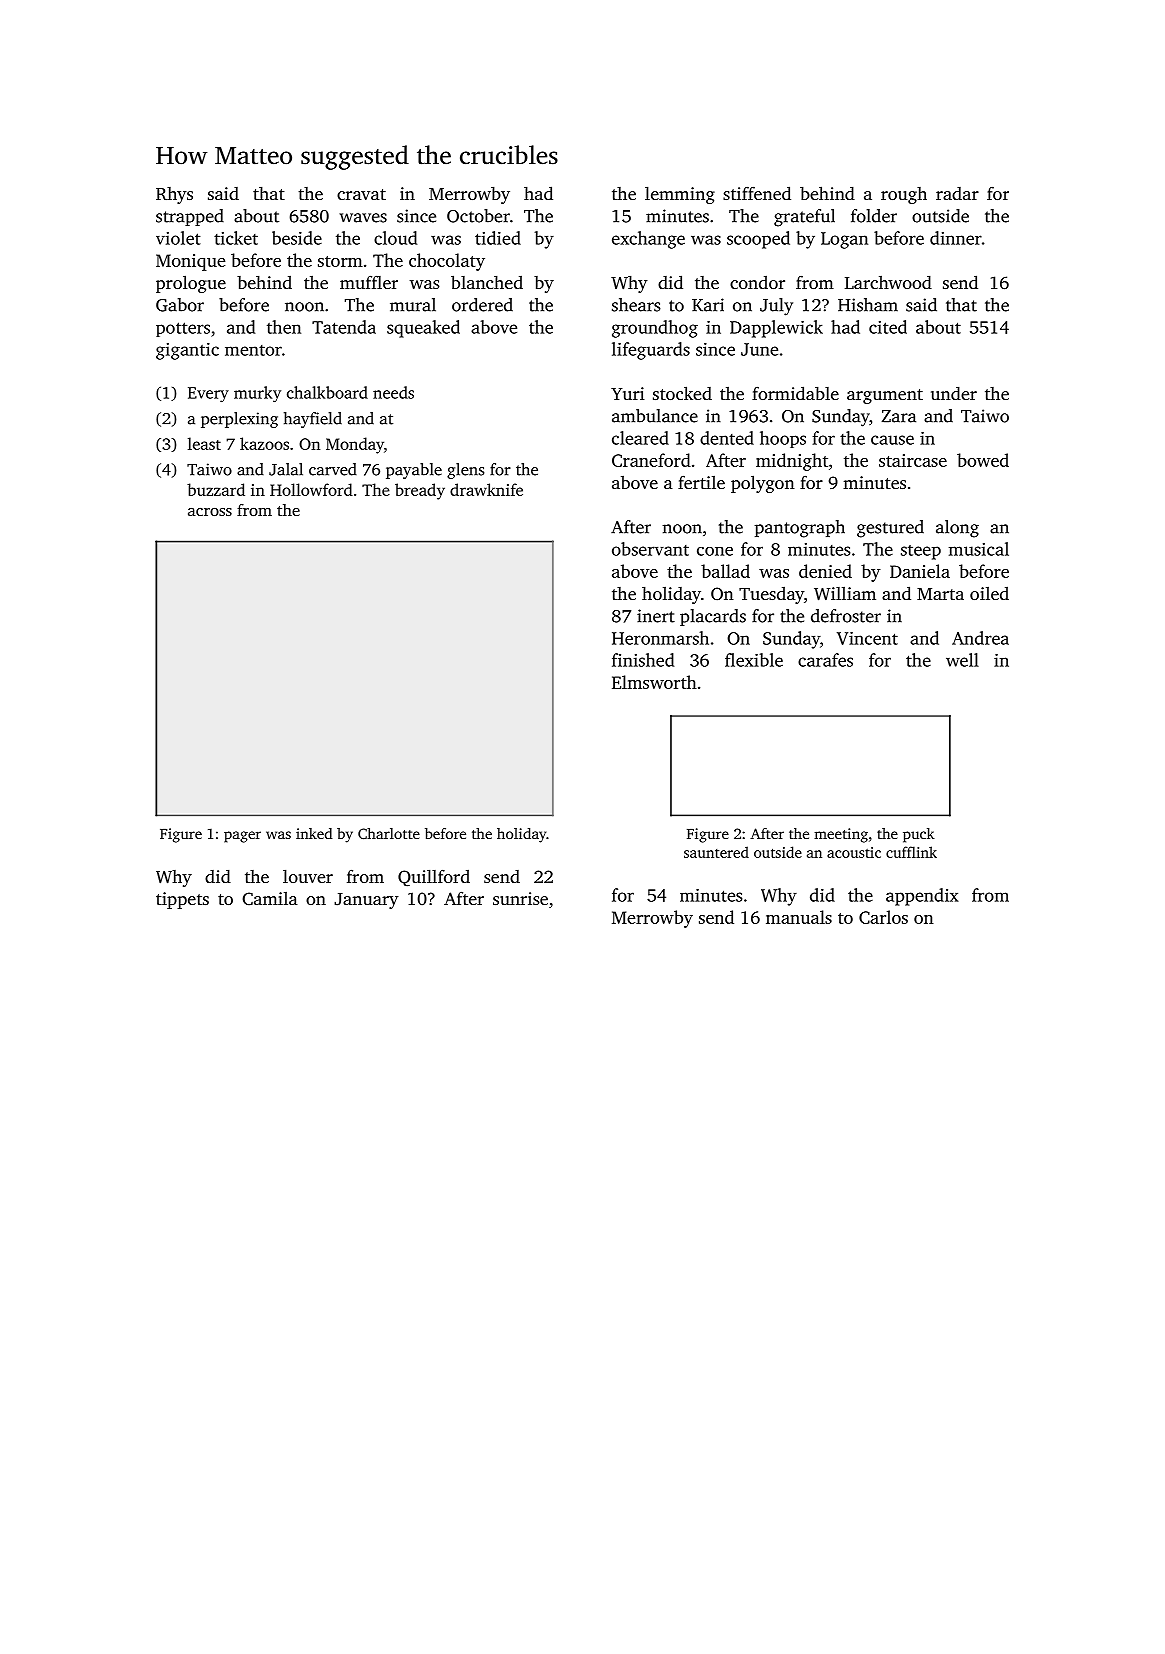 The width and height of the image is (1165, 1654). I want to click on Rhys, so click(174, 195).
